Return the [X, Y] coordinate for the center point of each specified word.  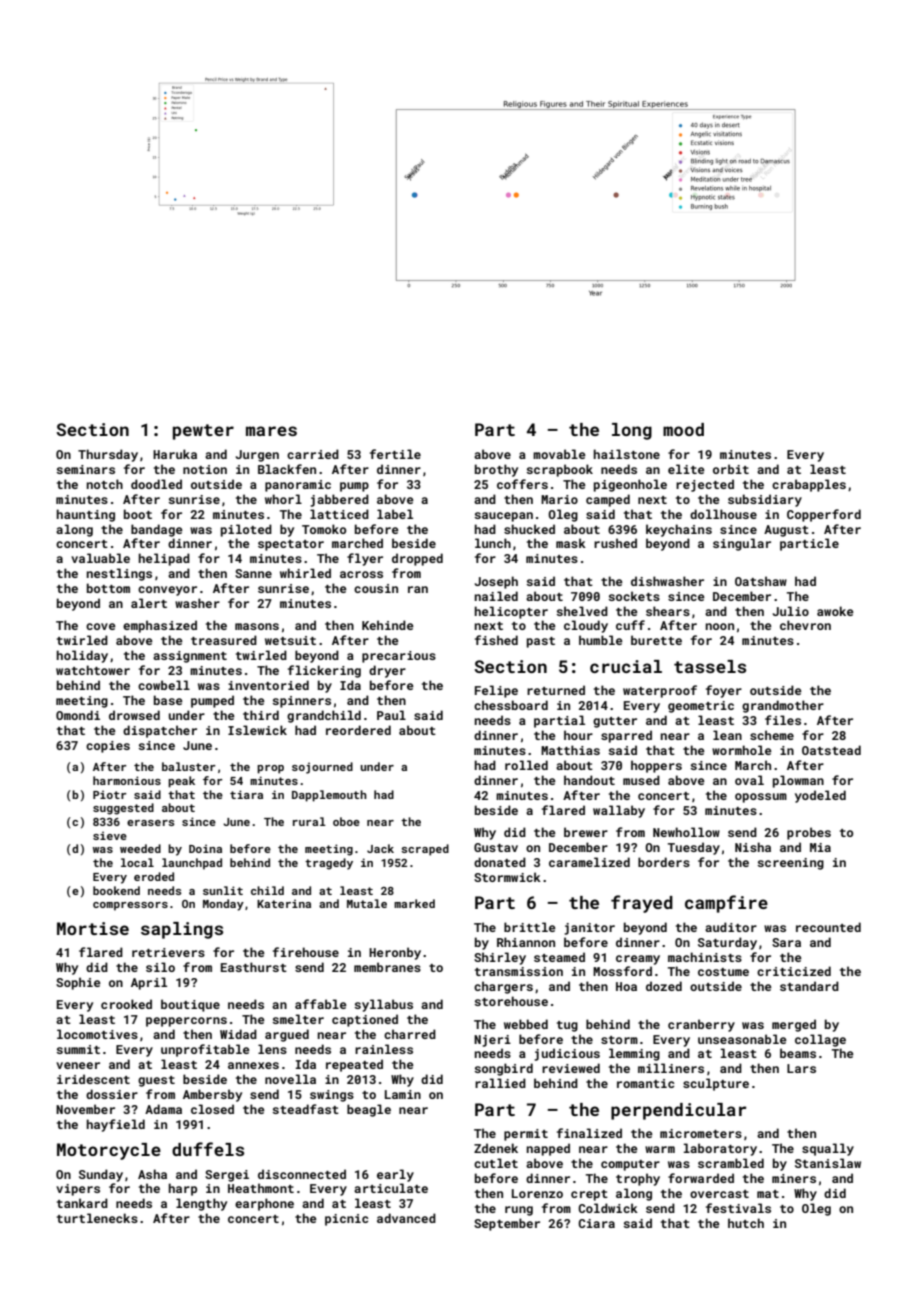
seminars [86, 469]
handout [589, 780]
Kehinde [388, 625]
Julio [791, 611]
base [168, 700]
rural [309, 821]
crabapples [809, 485]
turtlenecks [97, 1218]
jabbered [339, 500]
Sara [786, 942]
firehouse [306, 952]
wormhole [742, 750]
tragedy [329, 864]
